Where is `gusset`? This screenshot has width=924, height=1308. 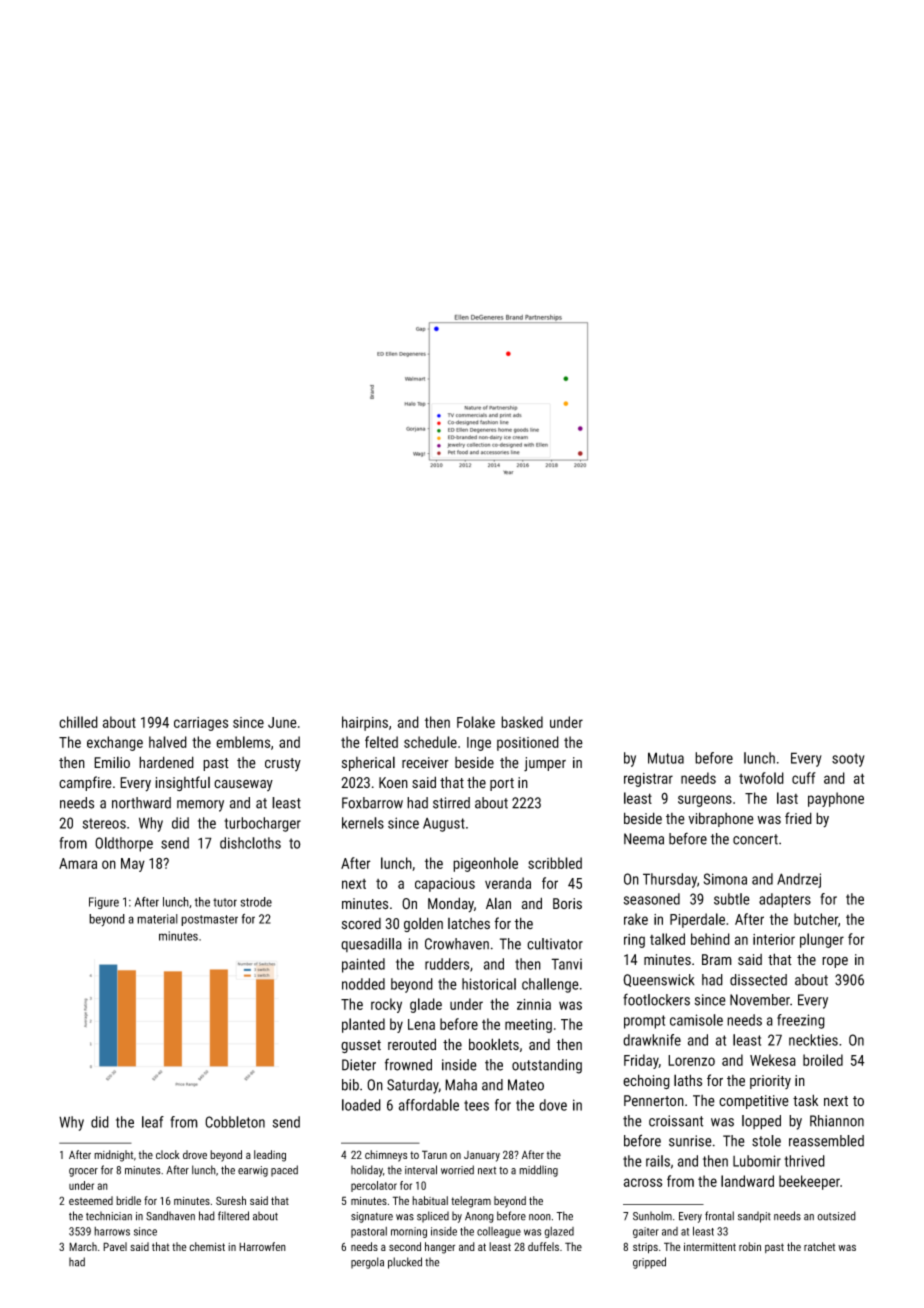
gusset is located at coordinates (361, 1046).
